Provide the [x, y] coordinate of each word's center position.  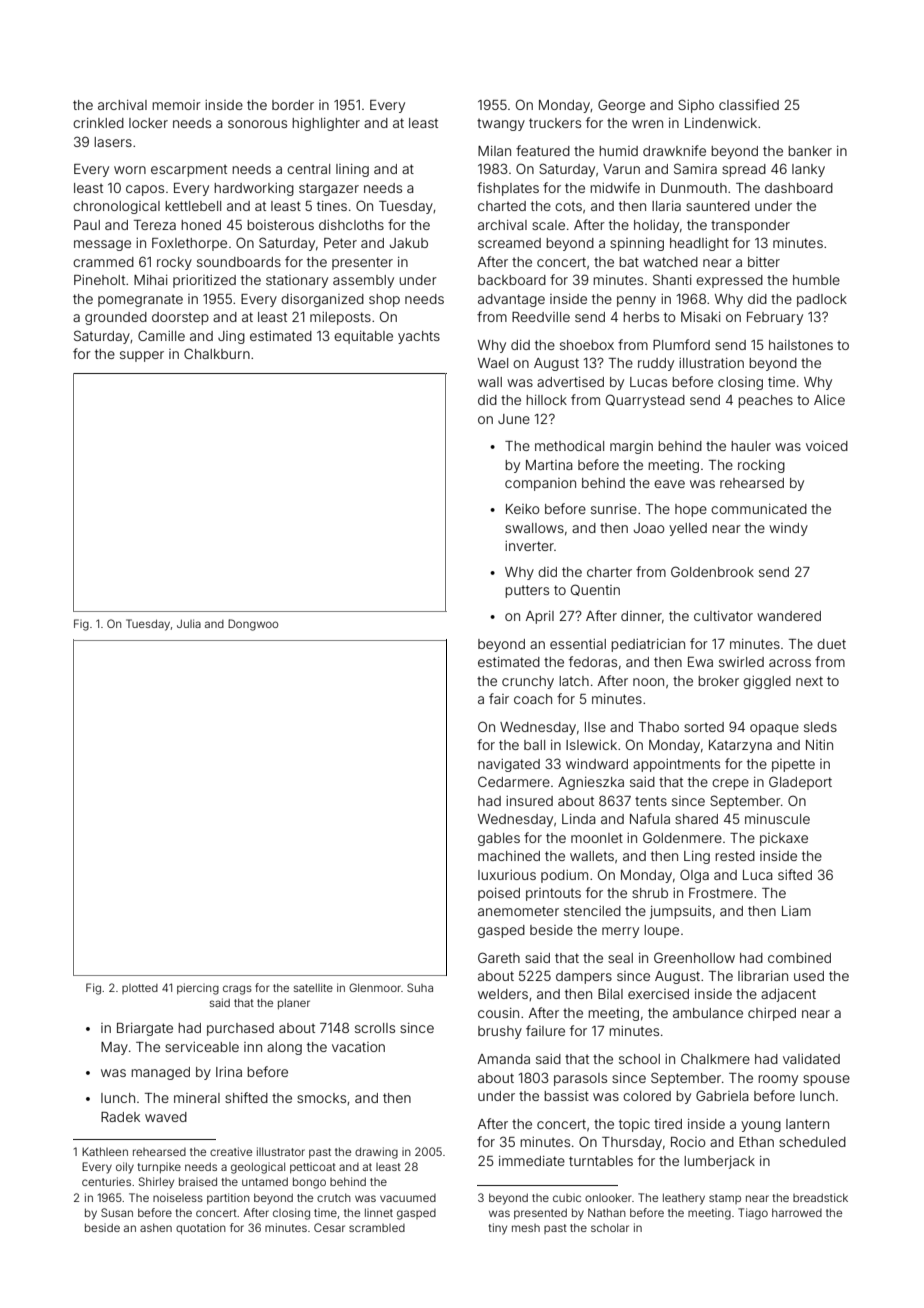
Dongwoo [253, 625]
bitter [764, 262]
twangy [501, 124]
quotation [201, 1229]
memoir [176, 105]
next [809, 681]
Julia [189, 623]
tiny [498, 1229]
